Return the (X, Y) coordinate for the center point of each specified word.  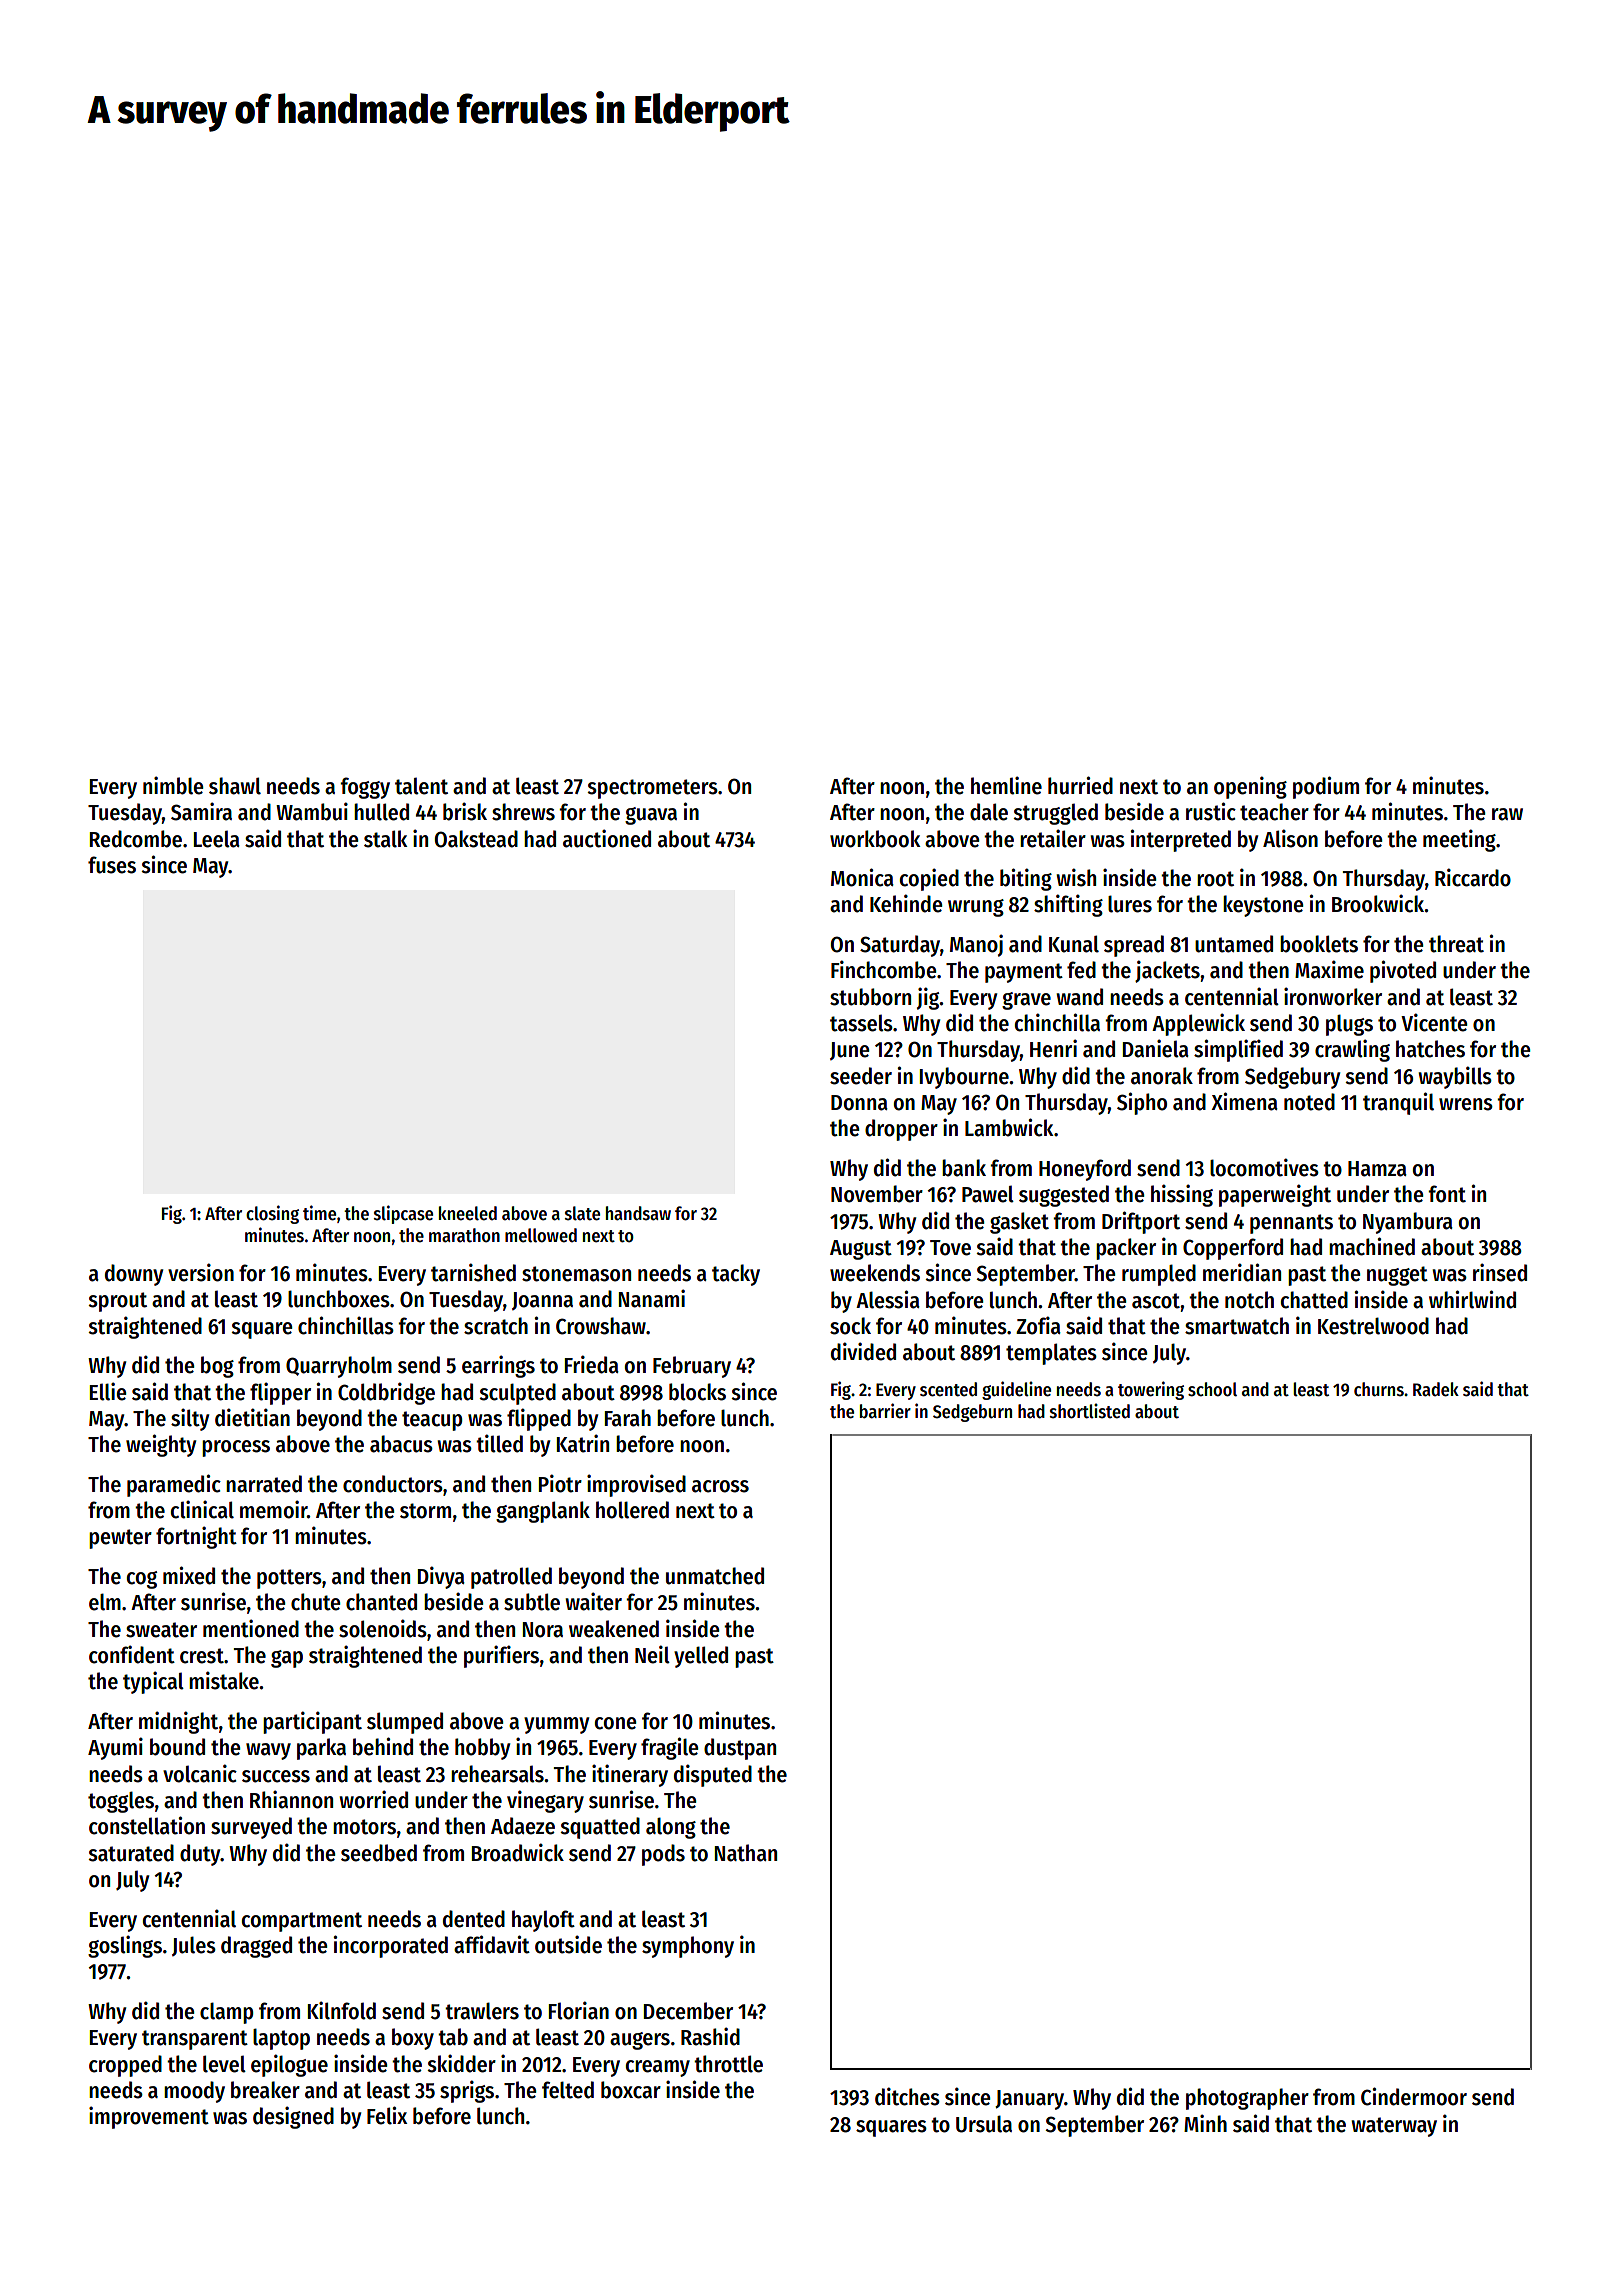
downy (134, 1275)
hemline (1006, 785)
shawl (235, 786)
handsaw (638, 1213)
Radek (1436, 1389)
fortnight (196, 1537)
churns (1379, 1389)
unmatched (715, 1576)
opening (1250, 787)
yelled (701, 1657)
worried (373, 1799)
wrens (1466, 1104)
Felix (387, 2115)
